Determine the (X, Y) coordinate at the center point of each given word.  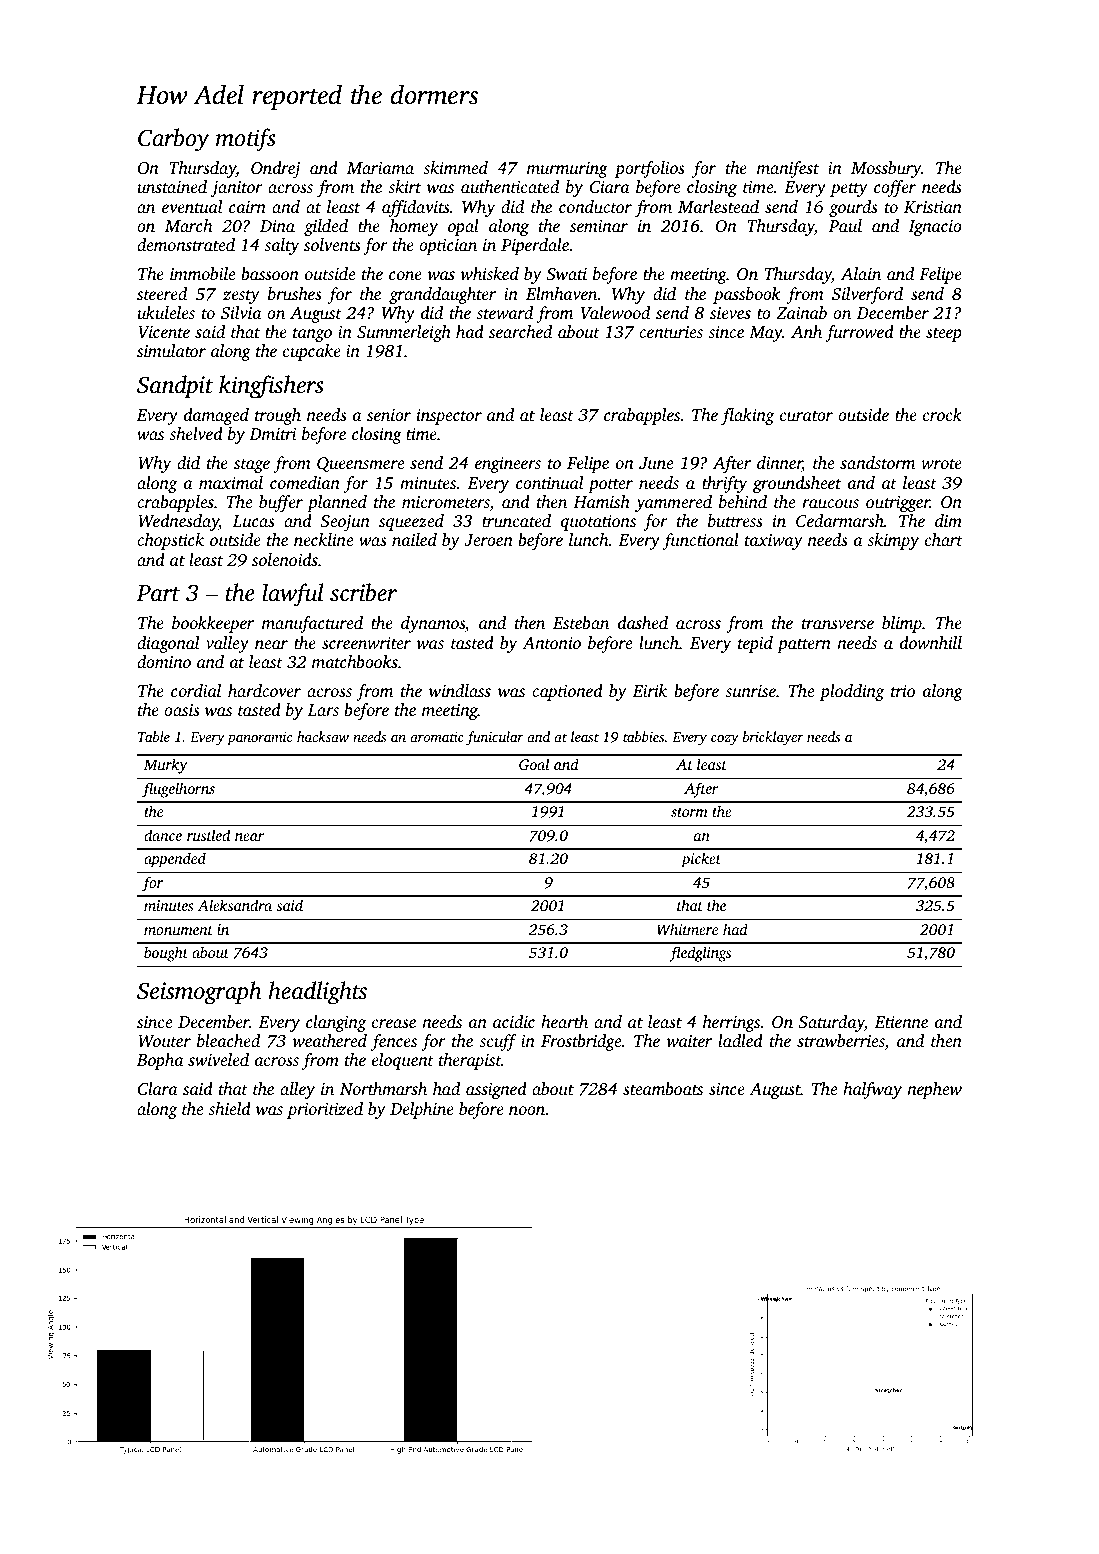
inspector (449, 417)
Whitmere (687, 929)
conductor (595, 206)
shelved (196, 433)
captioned (567, 692)
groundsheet (797, 484)
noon (527, 1110)
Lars (323, 710)
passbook (747, 295)
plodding (851, 692)
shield (229, 1108)
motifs (246, 140)
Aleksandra (235, 905)
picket (701, 860)
